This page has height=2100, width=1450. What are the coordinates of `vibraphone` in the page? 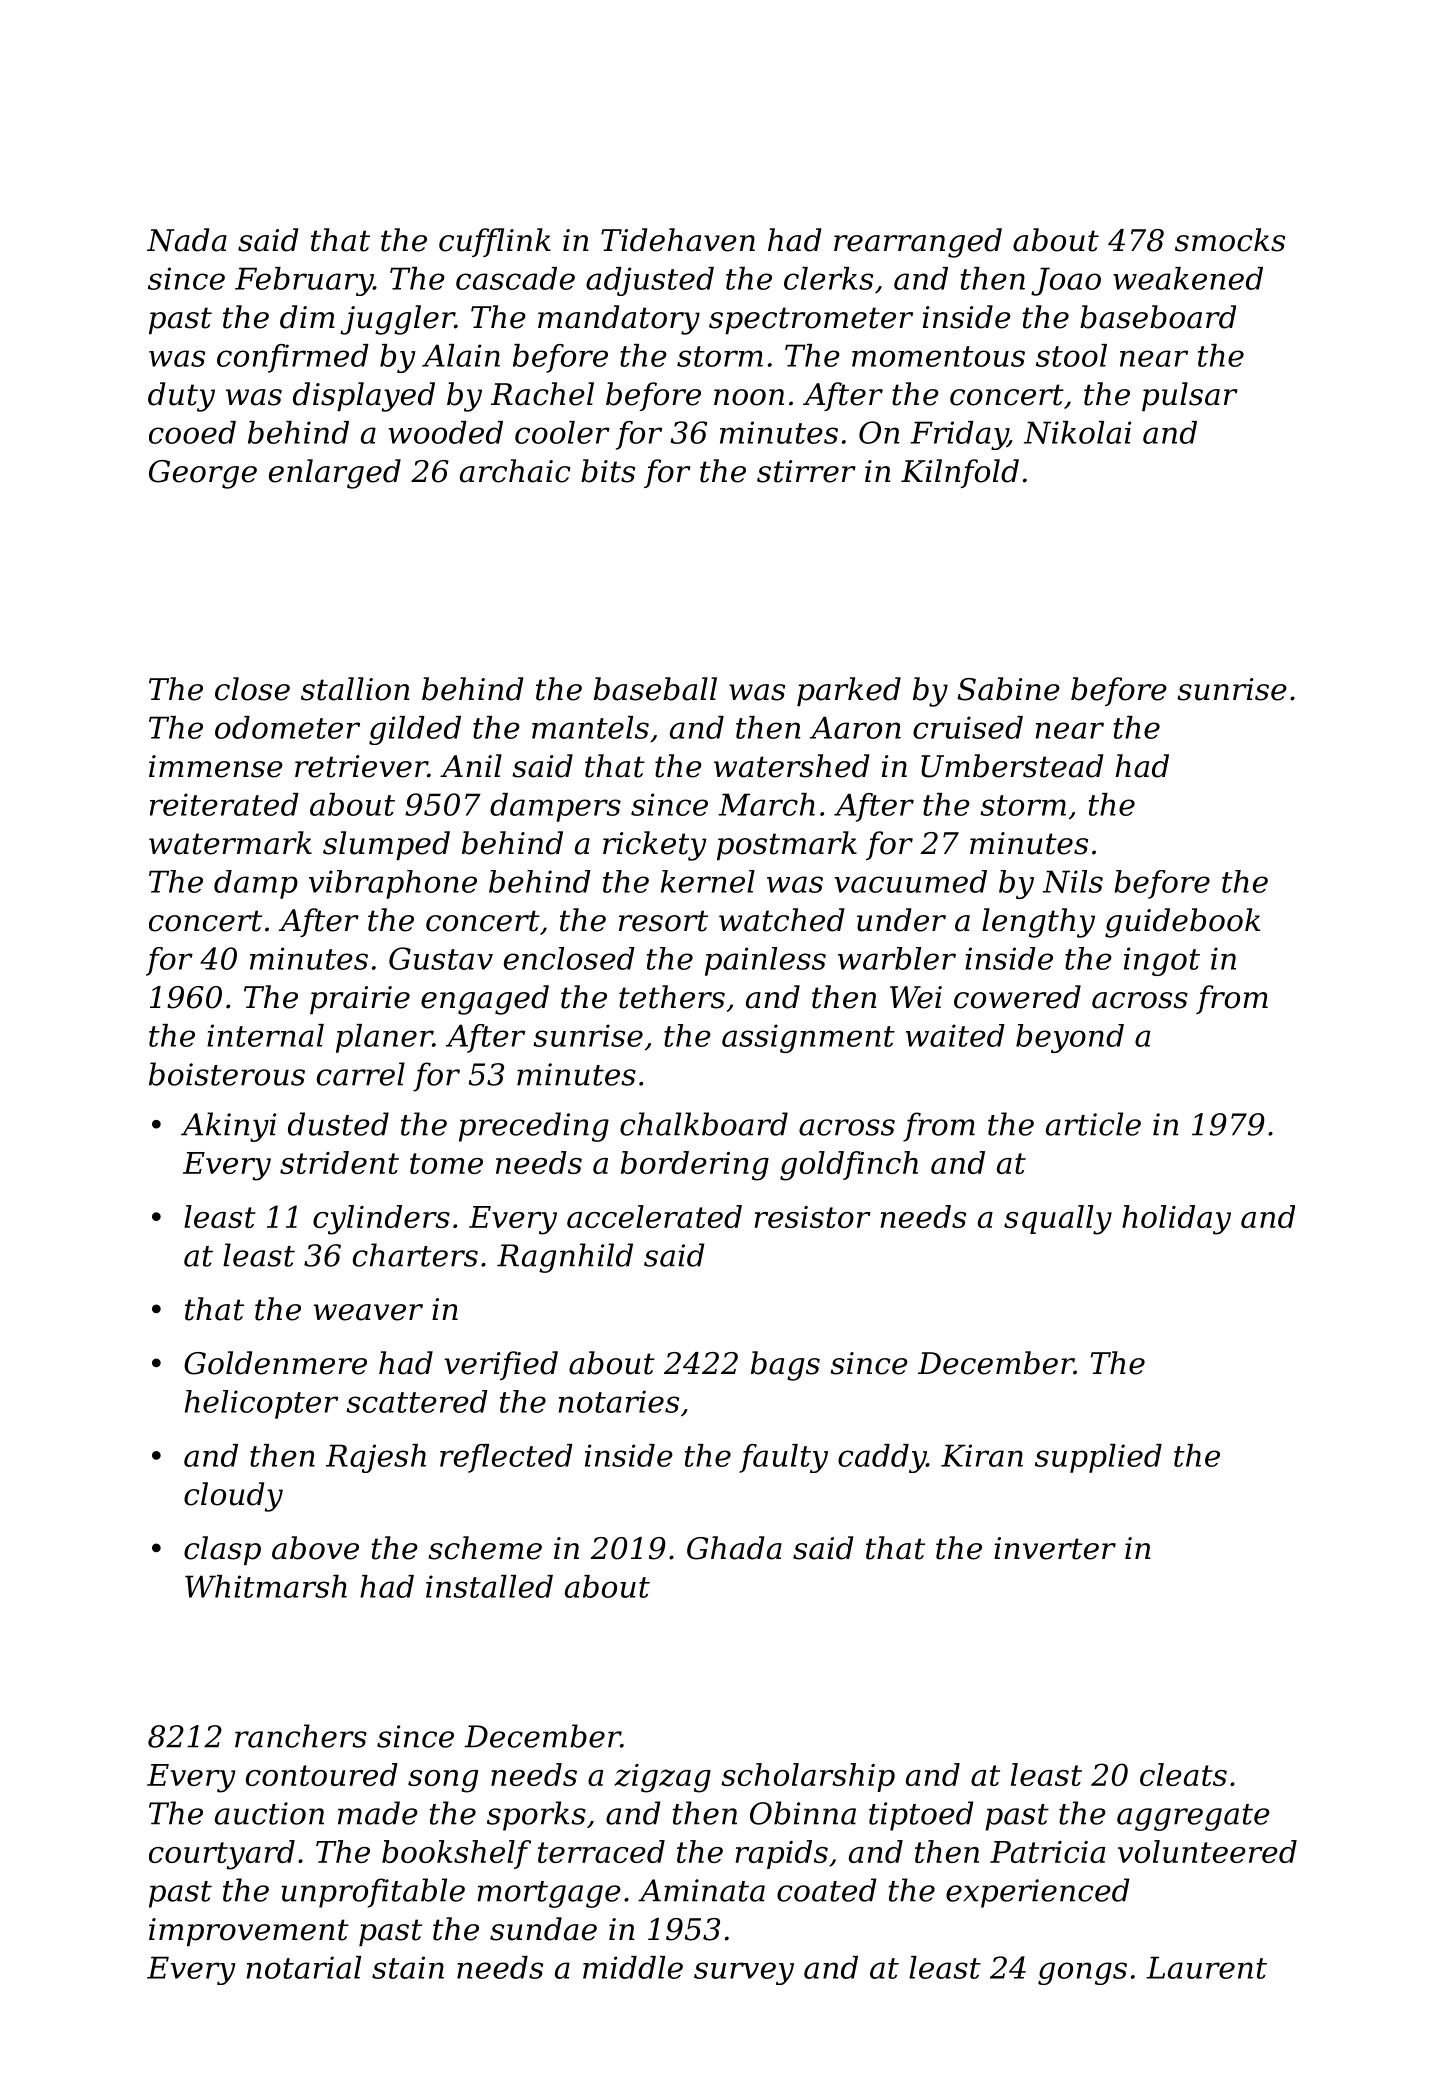 It's located at (393, 884).
